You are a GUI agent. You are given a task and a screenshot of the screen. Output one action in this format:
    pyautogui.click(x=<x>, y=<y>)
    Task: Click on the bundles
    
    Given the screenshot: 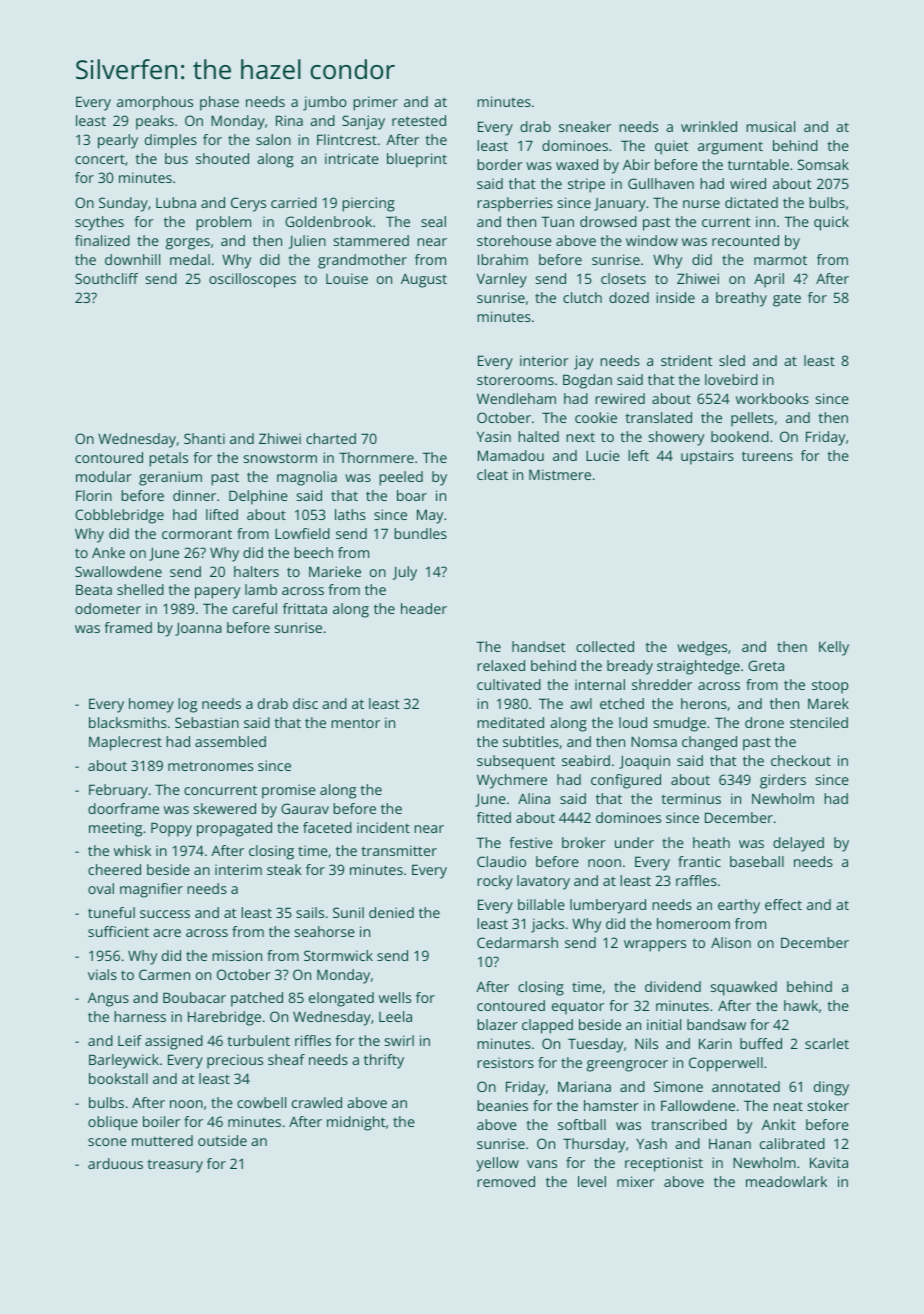 What is the action you would take?
    pyautogui.click(x=420, y=533)
